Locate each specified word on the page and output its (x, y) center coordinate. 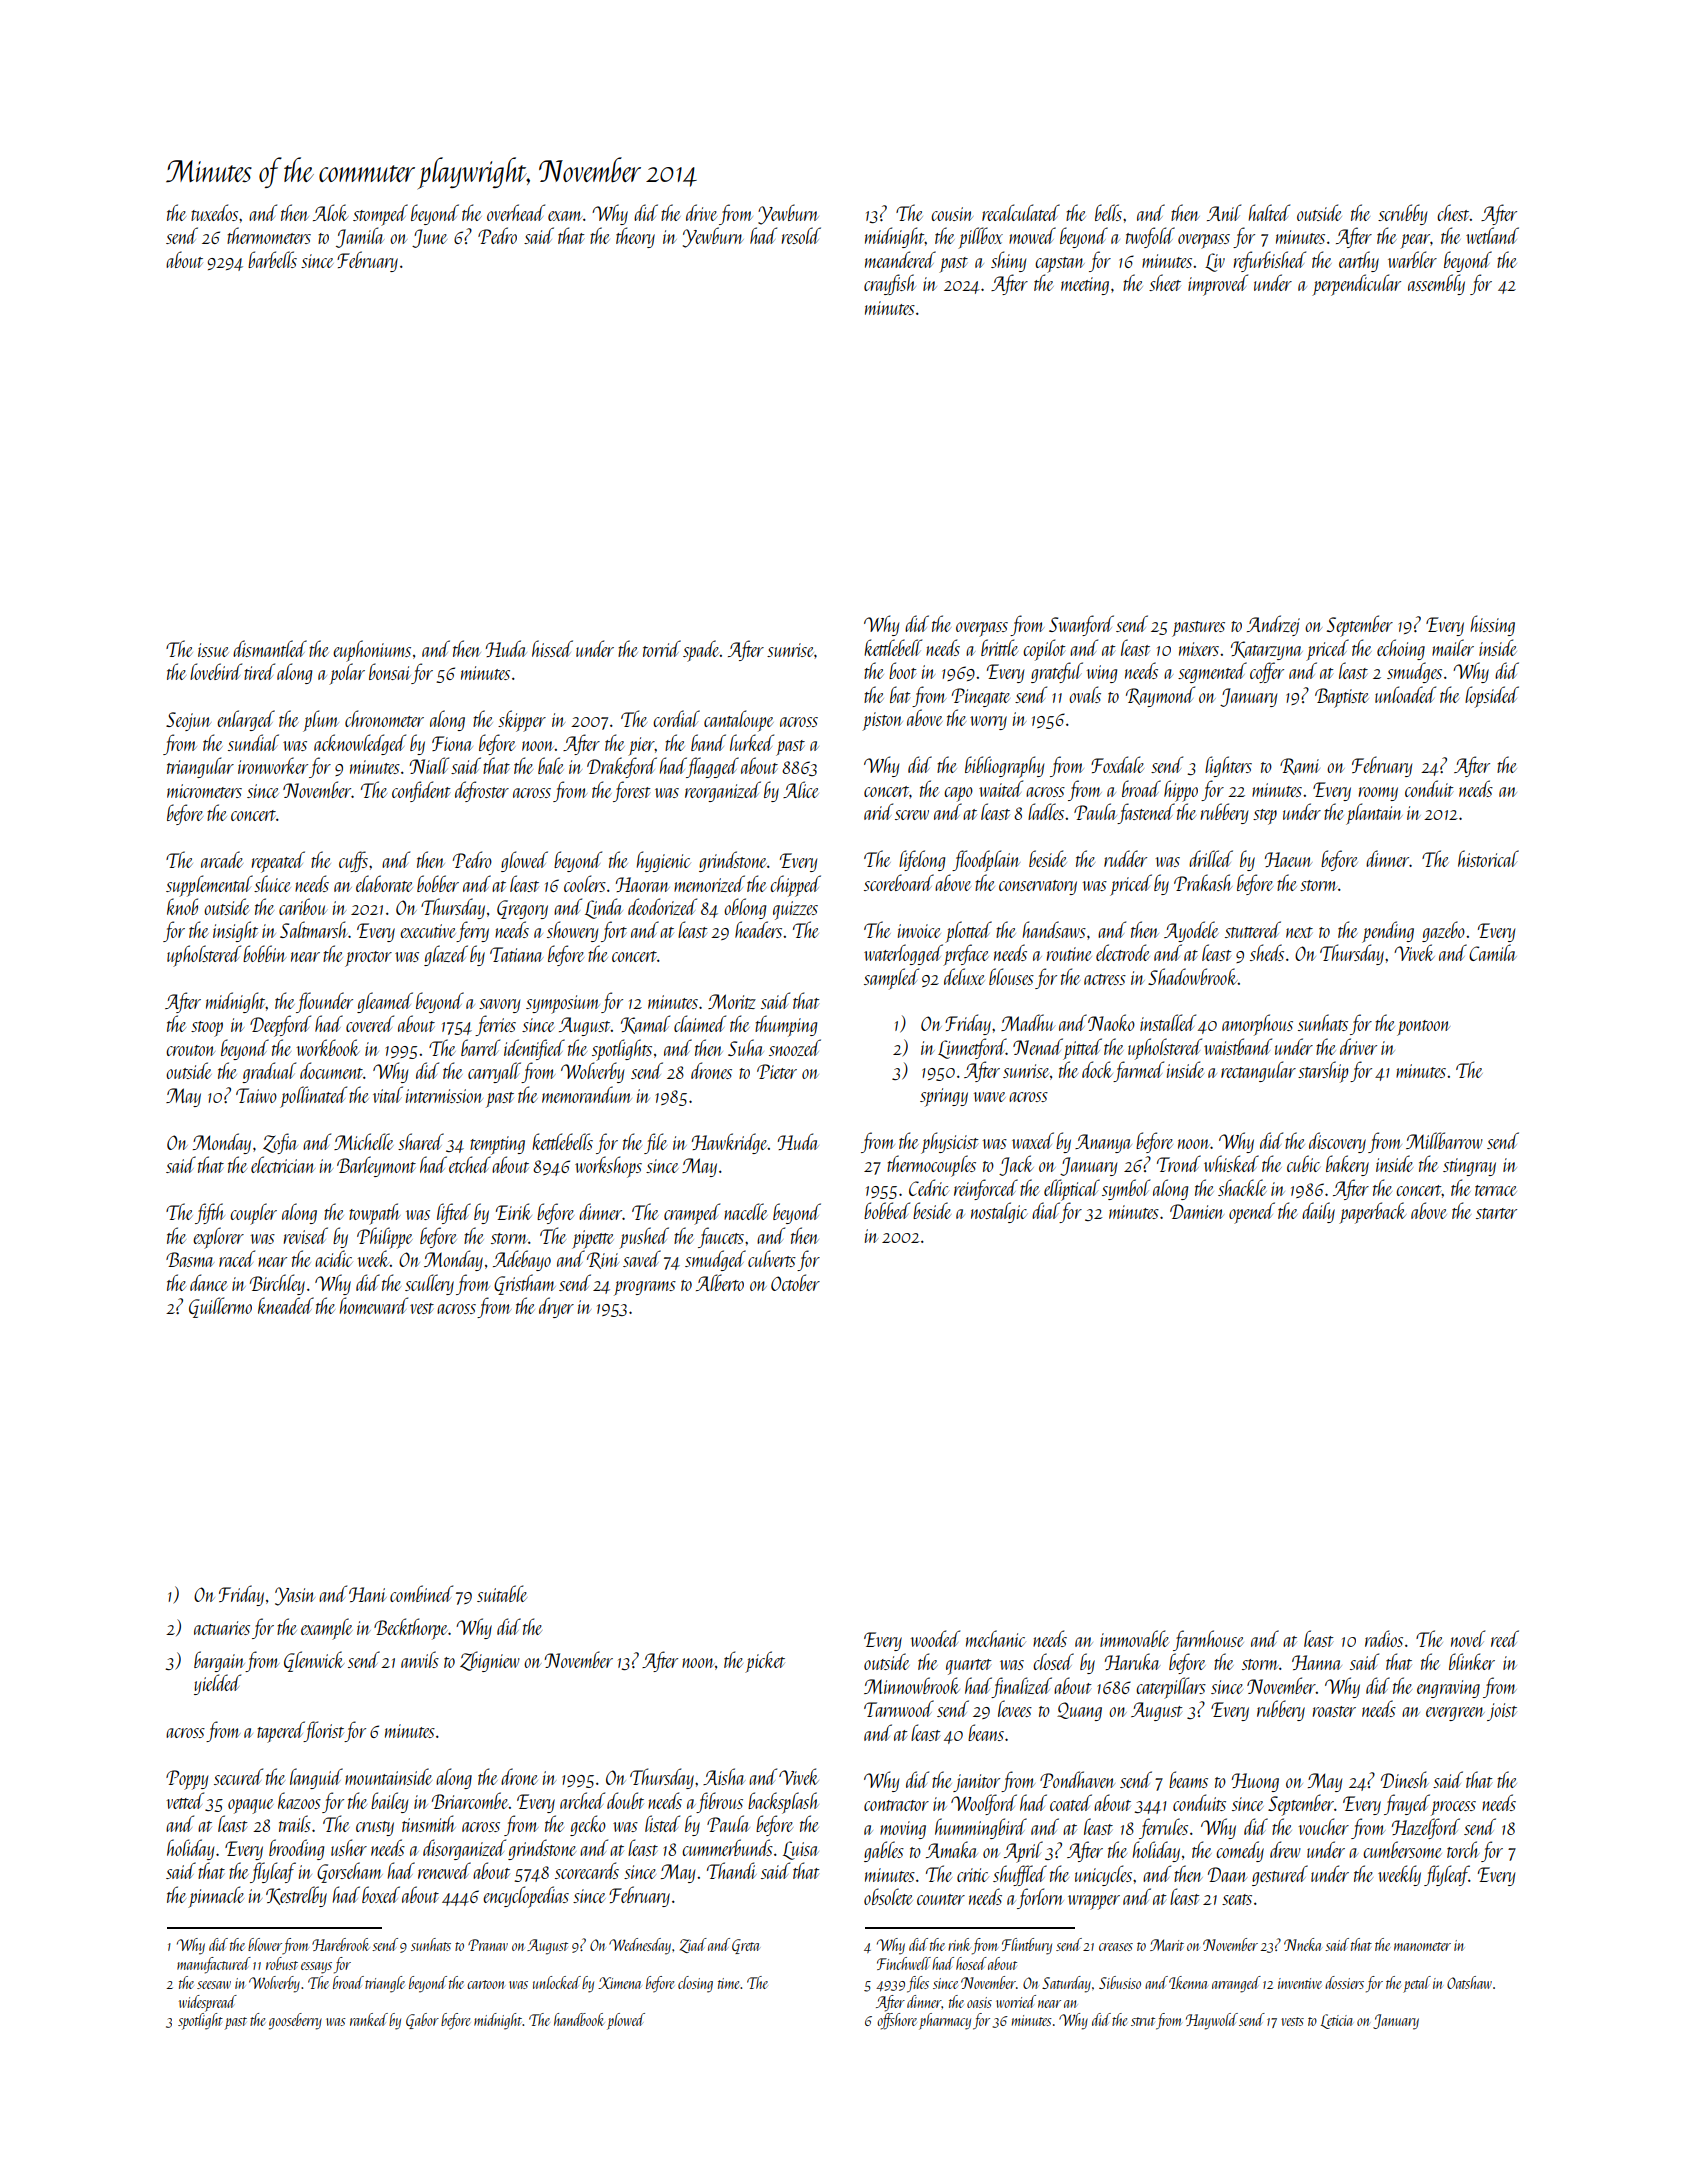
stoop (207, 1029)
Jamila (360, 237)
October (795, 1282)
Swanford (1081, 625)
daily (1318, 1212)
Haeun (1288, 859)
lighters (1228, 766)
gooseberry (295, 2021)
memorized (709, 883)
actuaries (222, 1628)
